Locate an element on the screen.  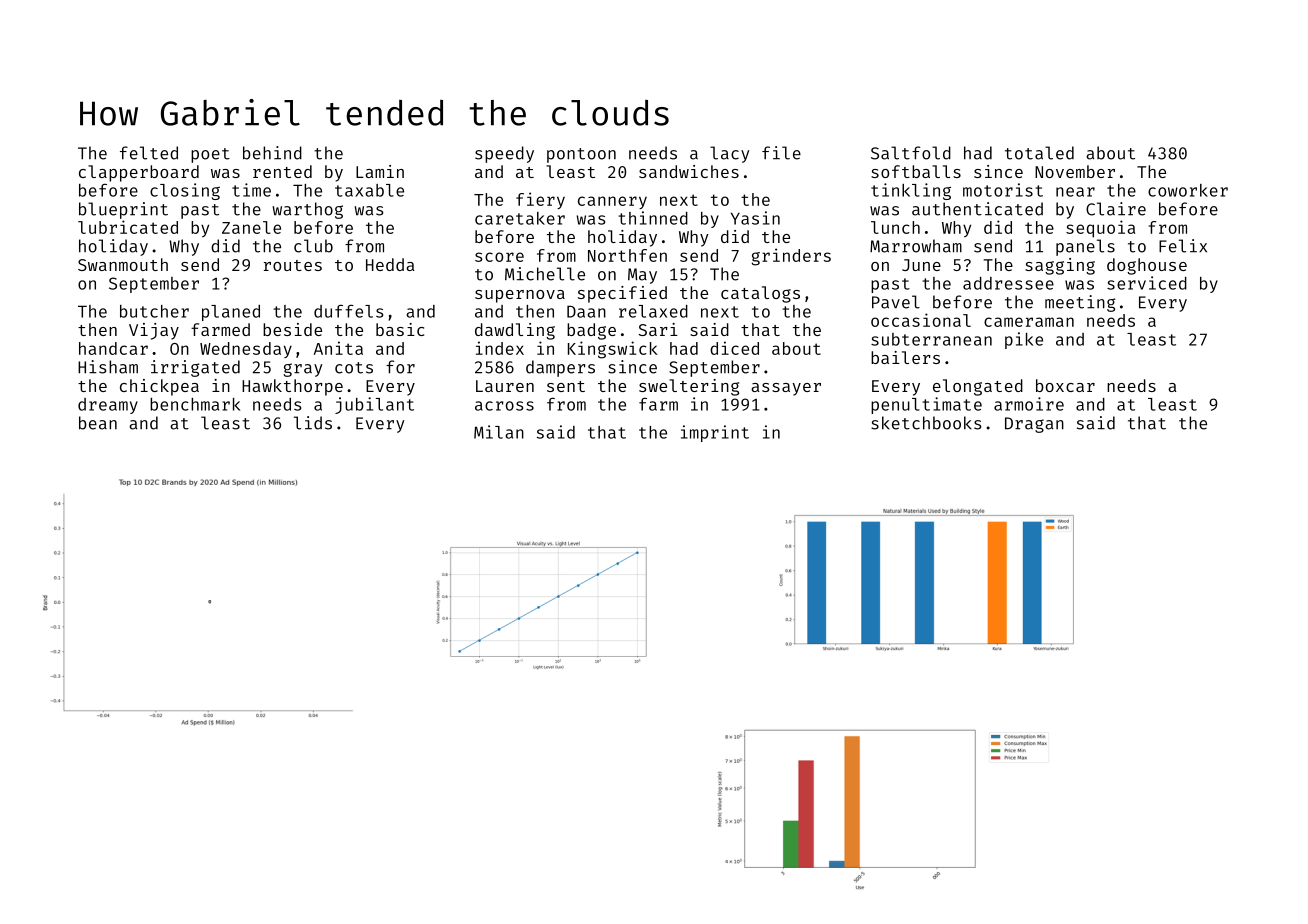
sweltering is located at coordinates (689, 387).
